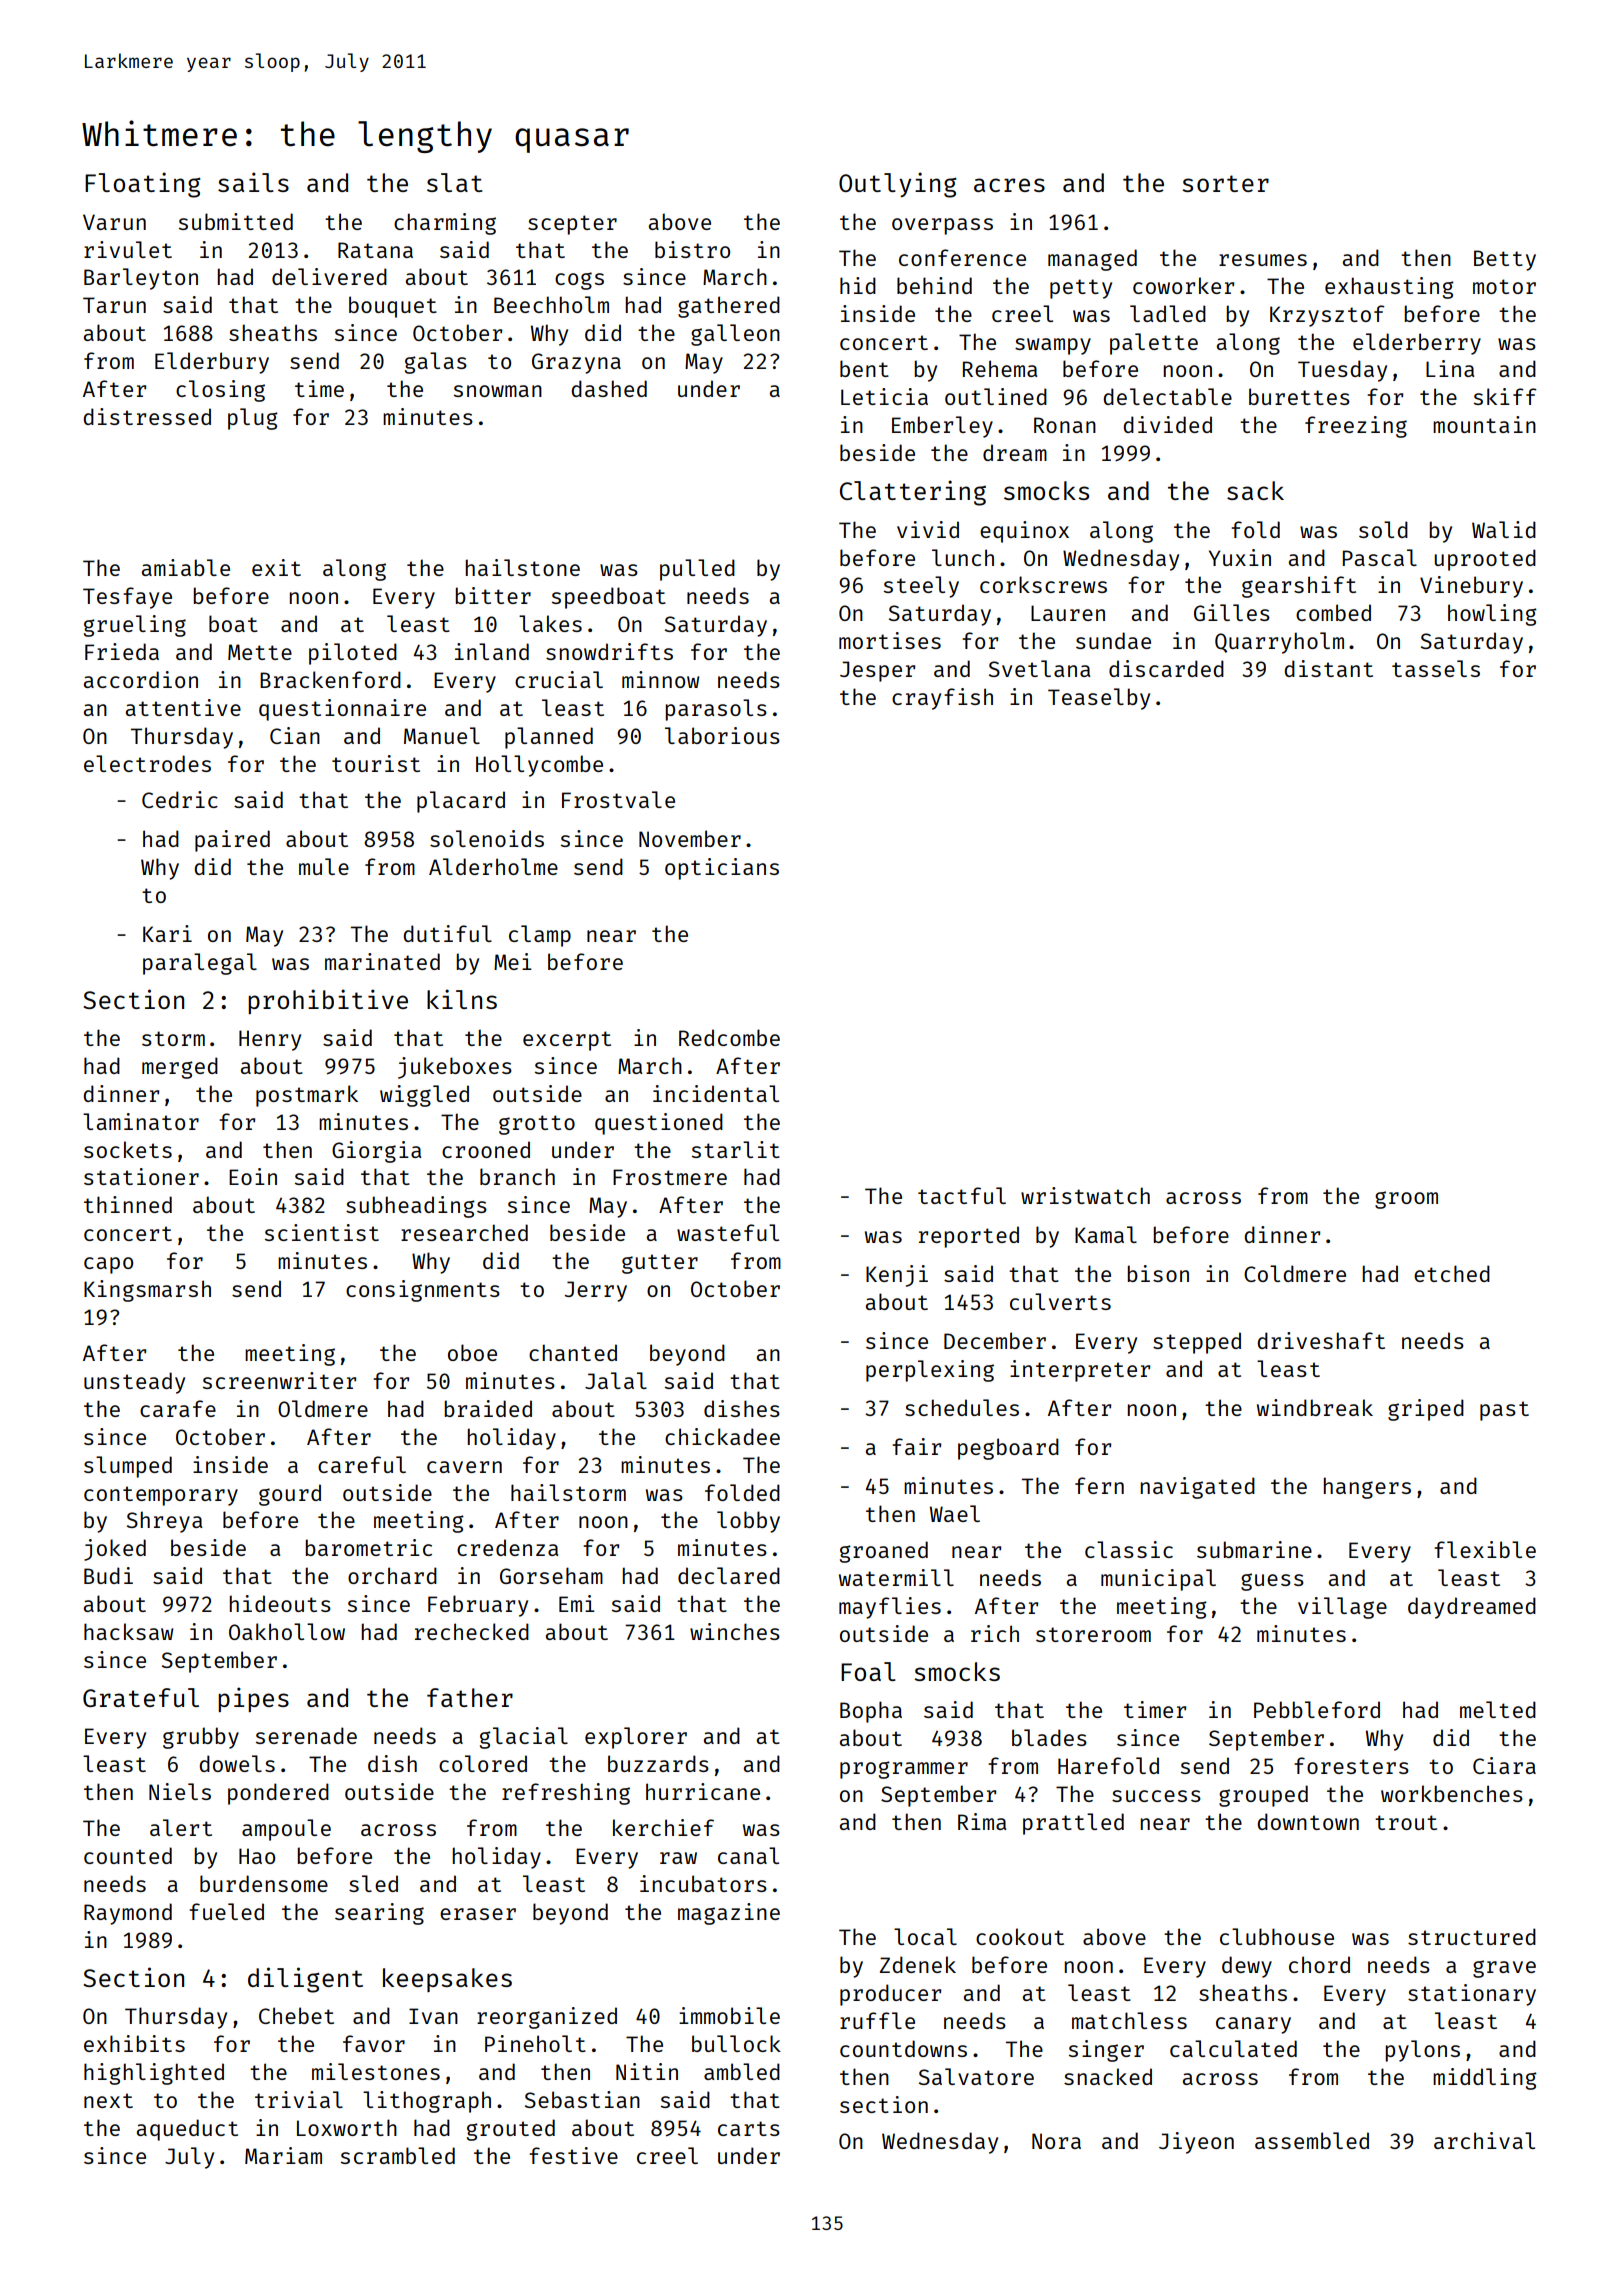 The height and width of the screenshot is (2292, 1620). Describe the element at coordinates (186, 567) in the screenshot. I see `amiable` at that location.
